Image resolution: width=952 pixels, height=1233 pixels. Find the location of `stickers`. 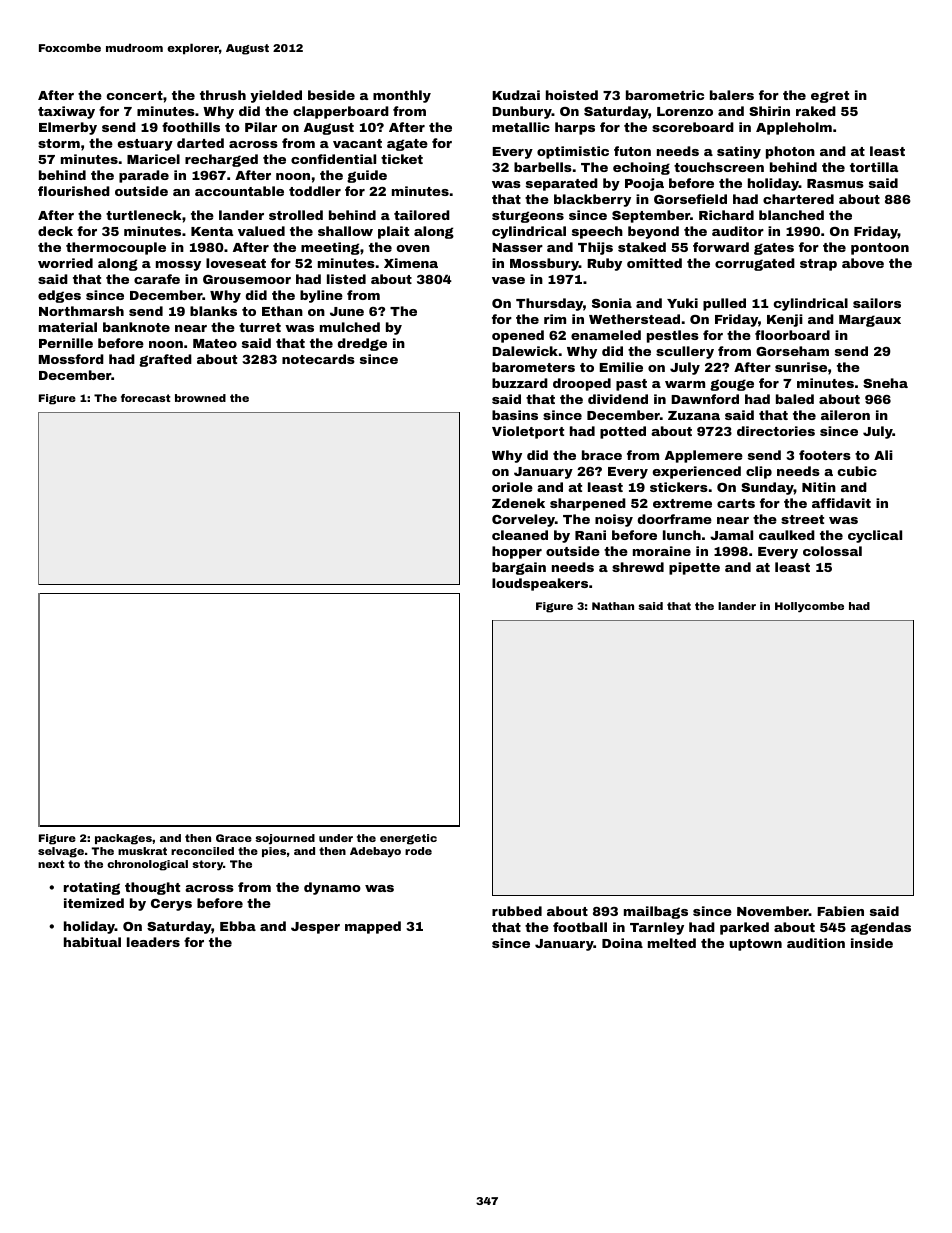

stickers is located at coordinates (679, 487).
